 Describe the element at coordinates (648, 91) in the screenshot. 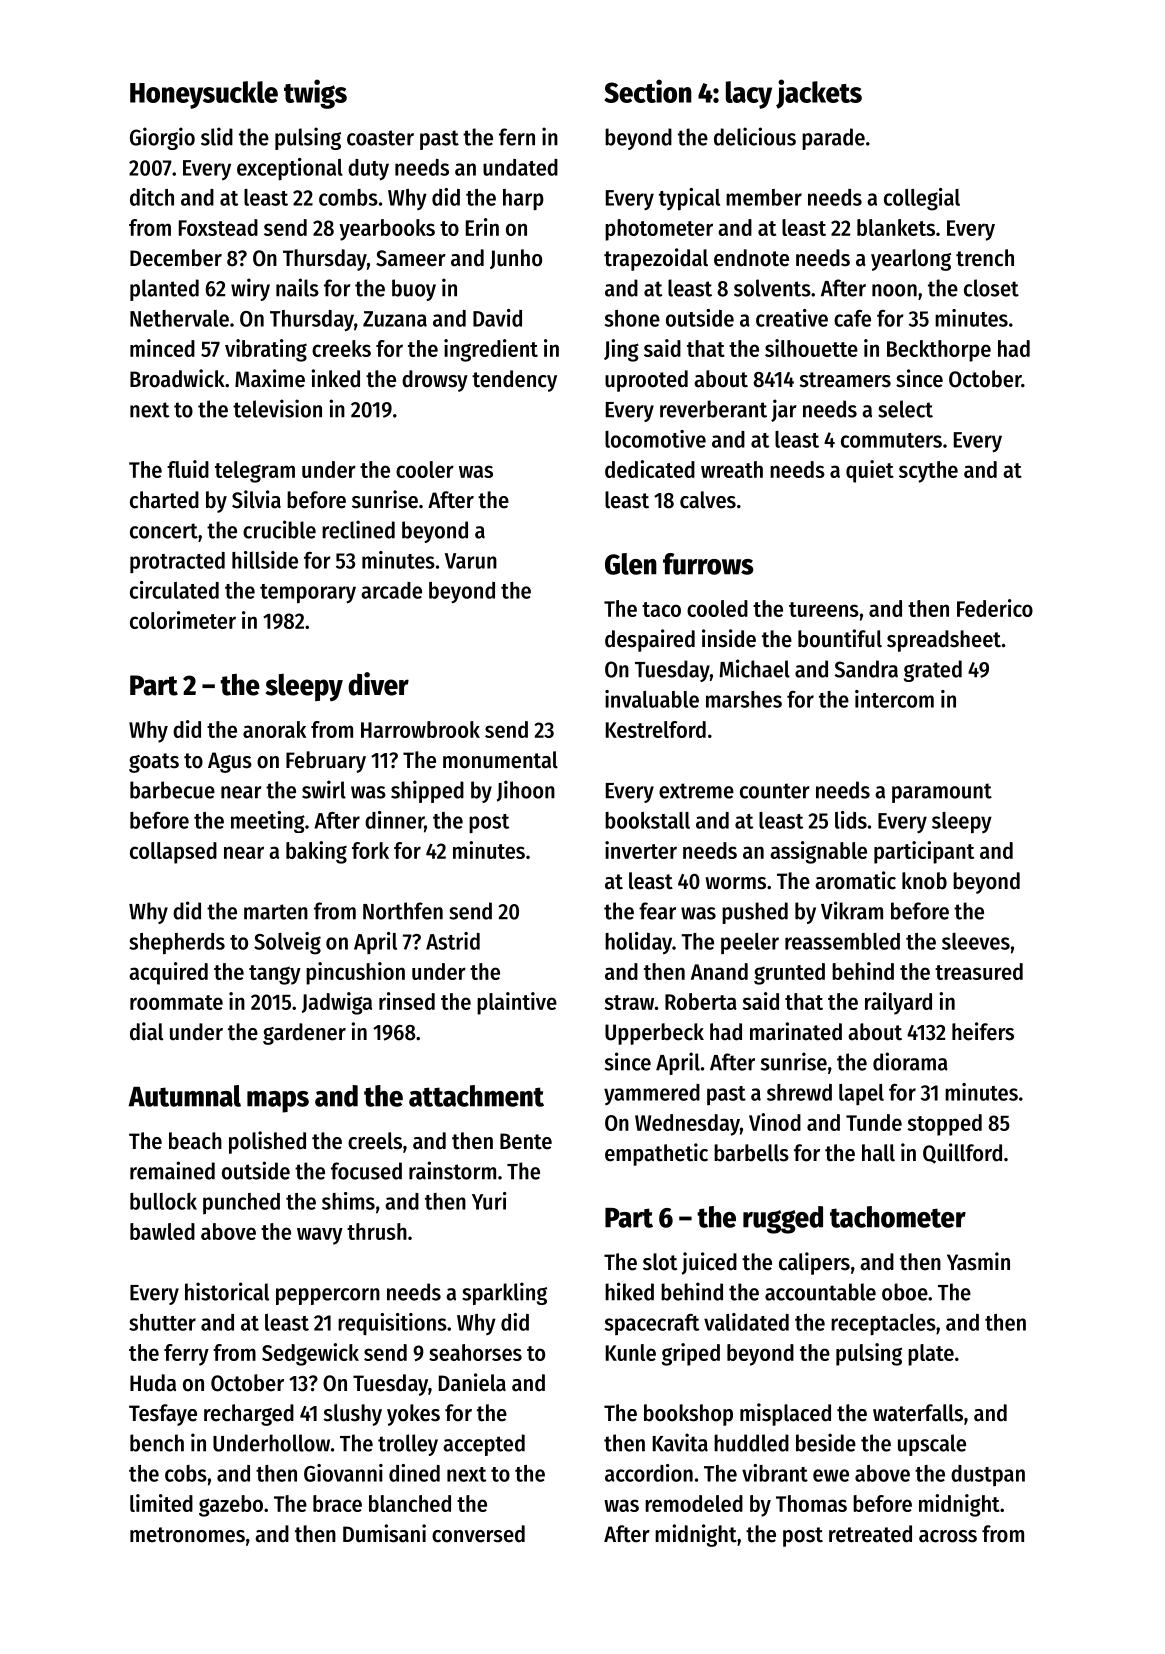

I see `Section` at that location.
